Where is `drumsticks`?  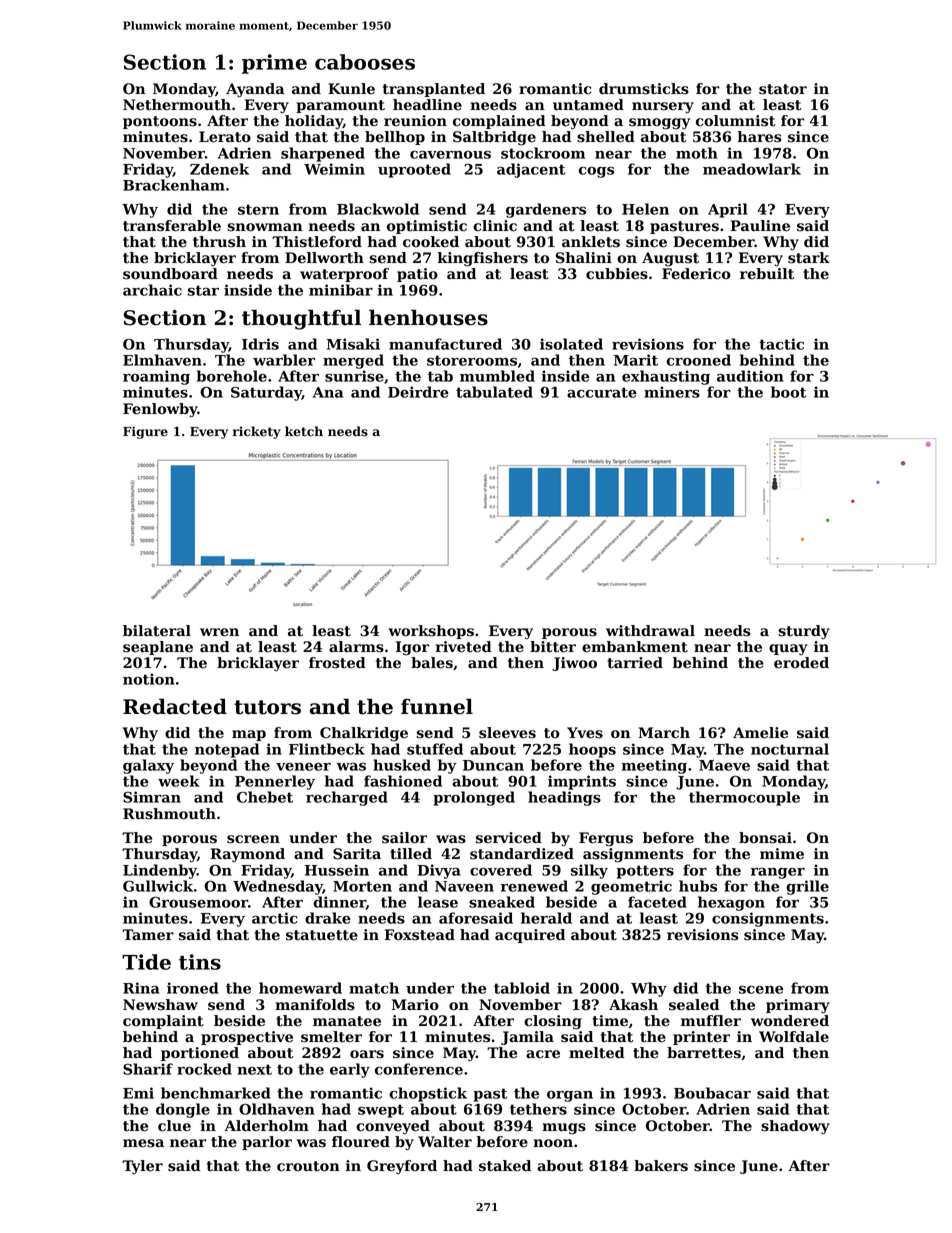 drumsticks is located at coordinates (644, 89).
